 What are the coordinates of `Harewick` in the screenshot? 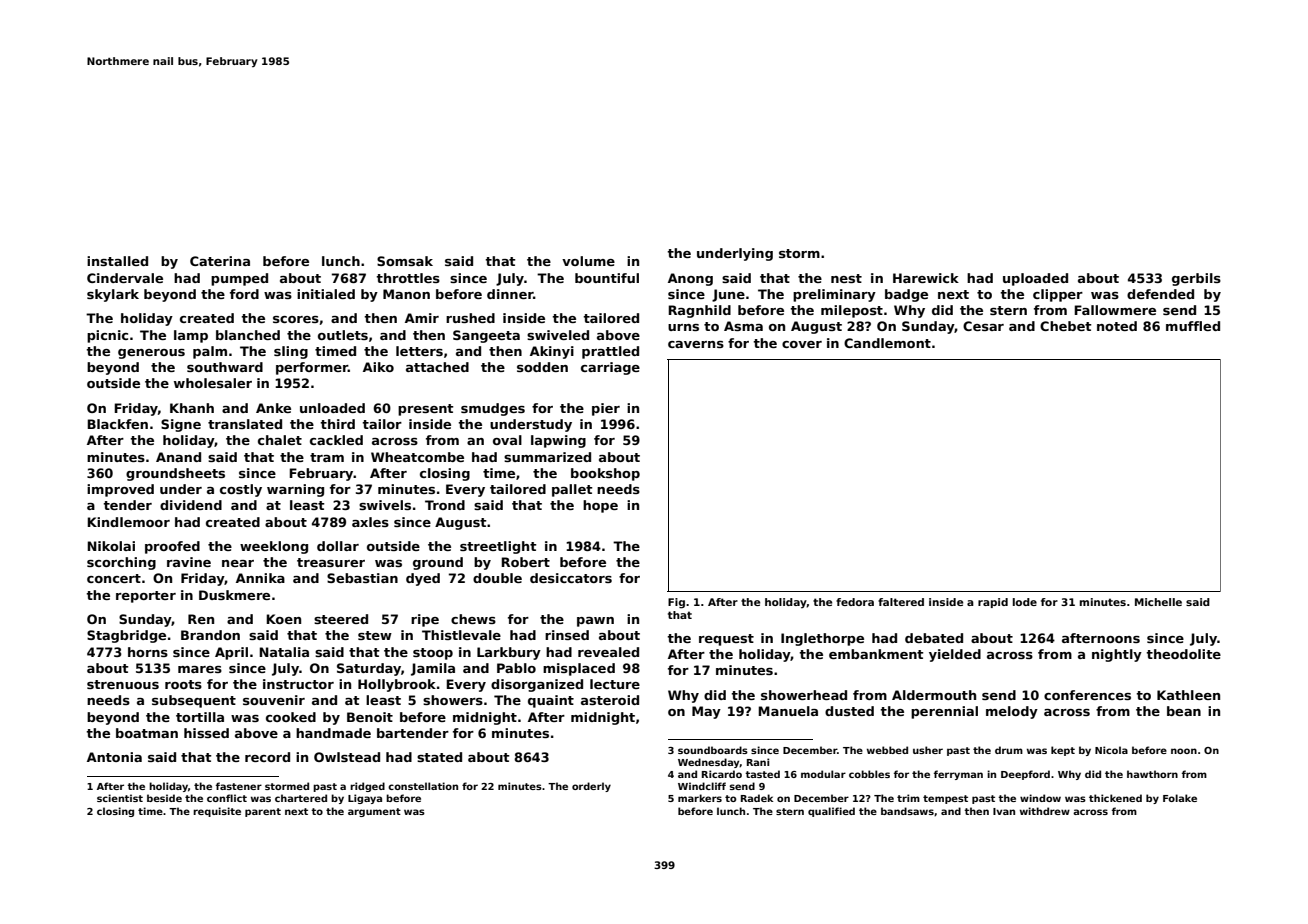 It's located at (926, 278).
